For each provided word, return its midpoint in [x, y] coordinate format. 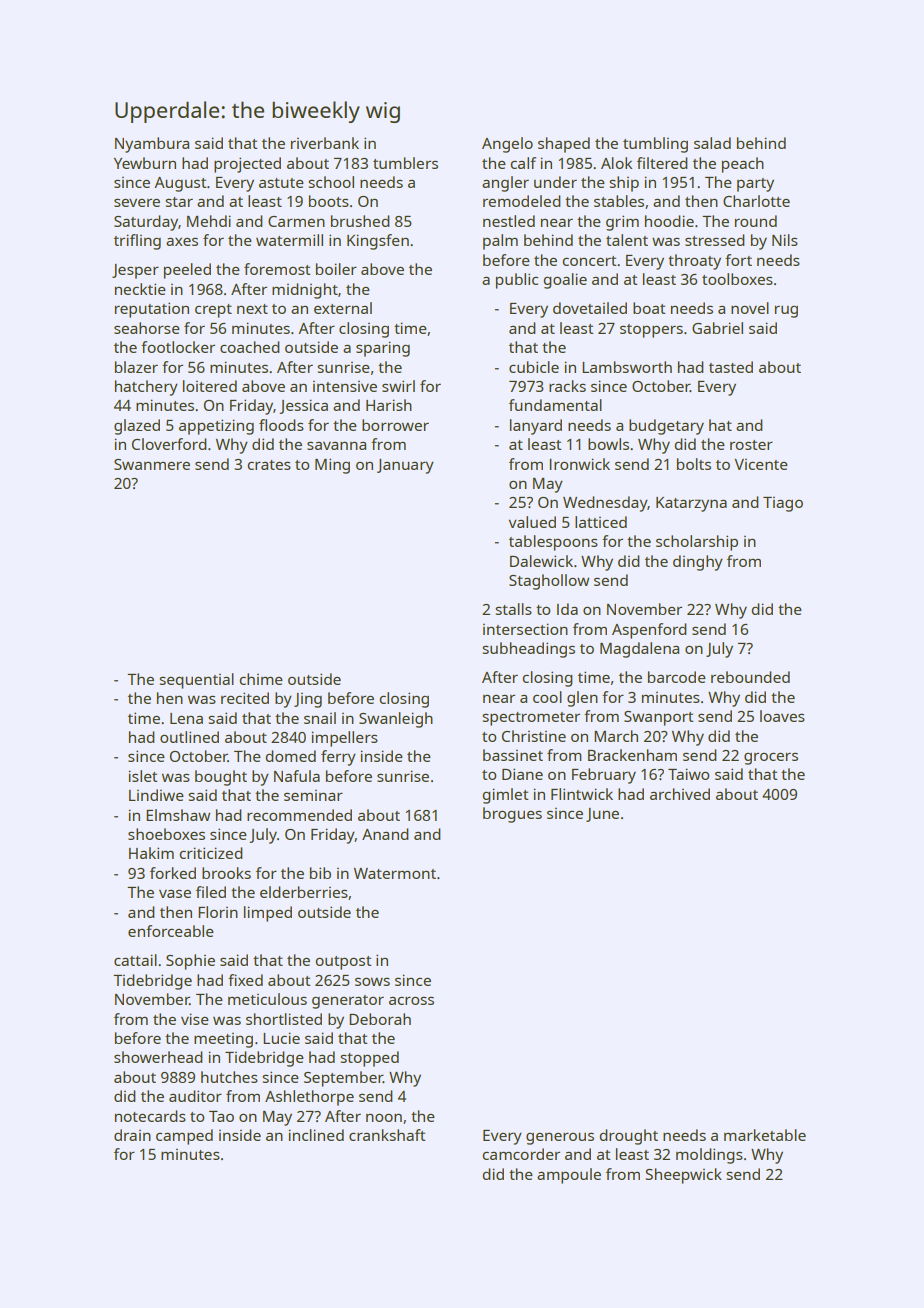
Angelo [507, 145]
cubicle [534, 367]
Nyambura [152, 145]
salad [712, 143]
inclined [316, 1135]
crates [269, 465]
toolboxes [737, 279]
